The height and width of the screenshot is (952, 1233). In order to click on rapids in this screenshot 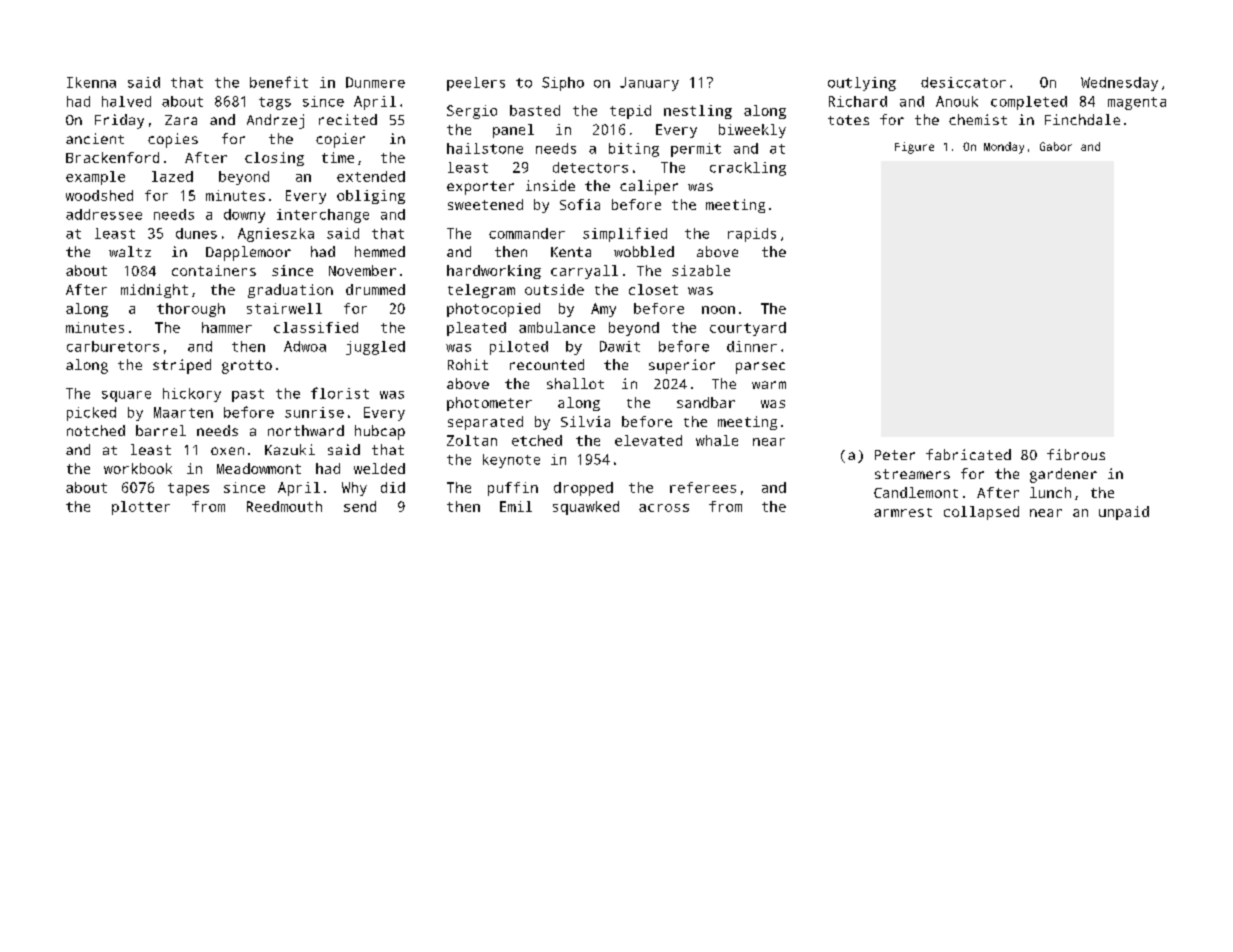, I will do `click(752, 235)`.
